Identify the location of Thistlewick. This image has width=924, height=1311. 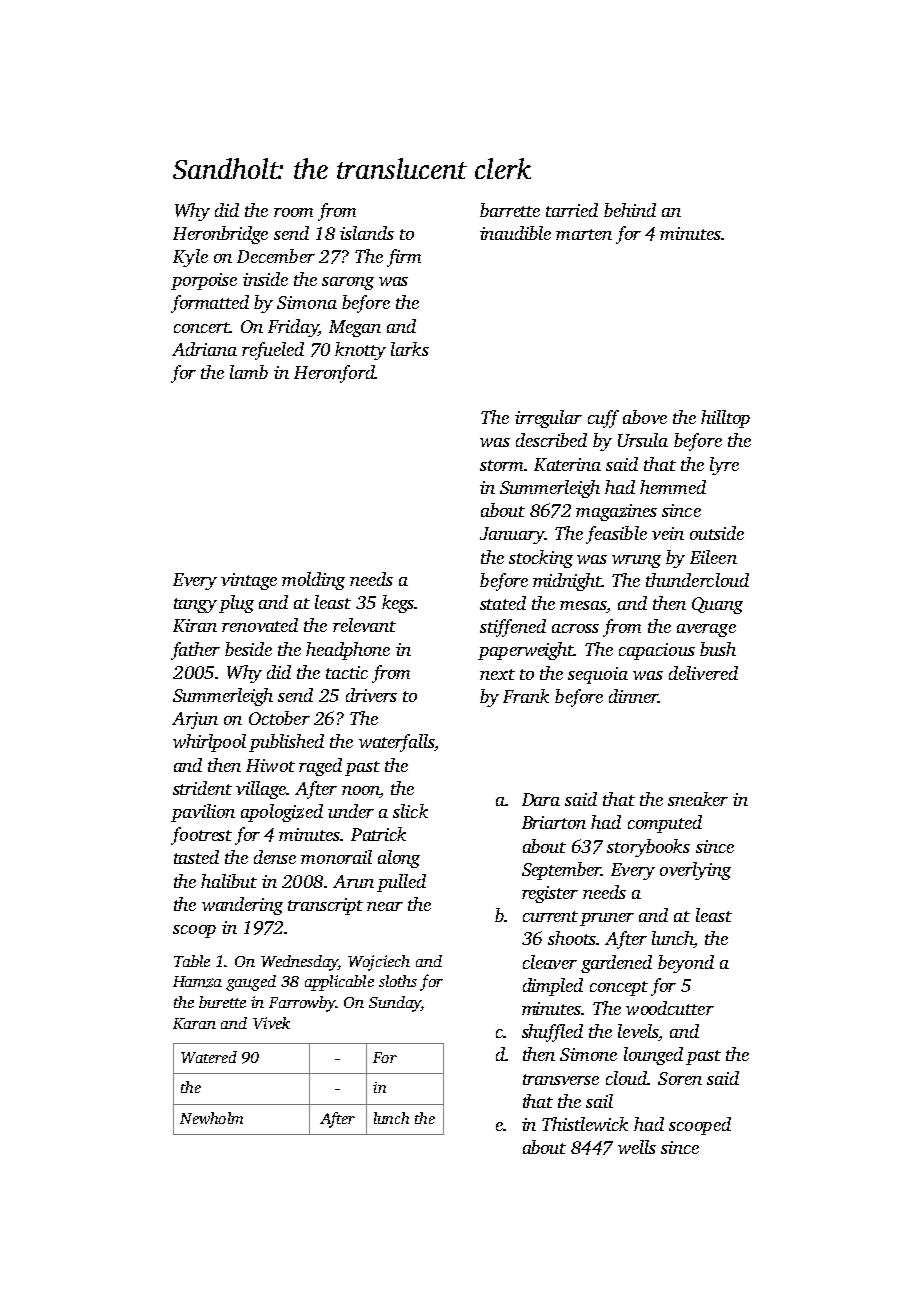
(585, 1124).
